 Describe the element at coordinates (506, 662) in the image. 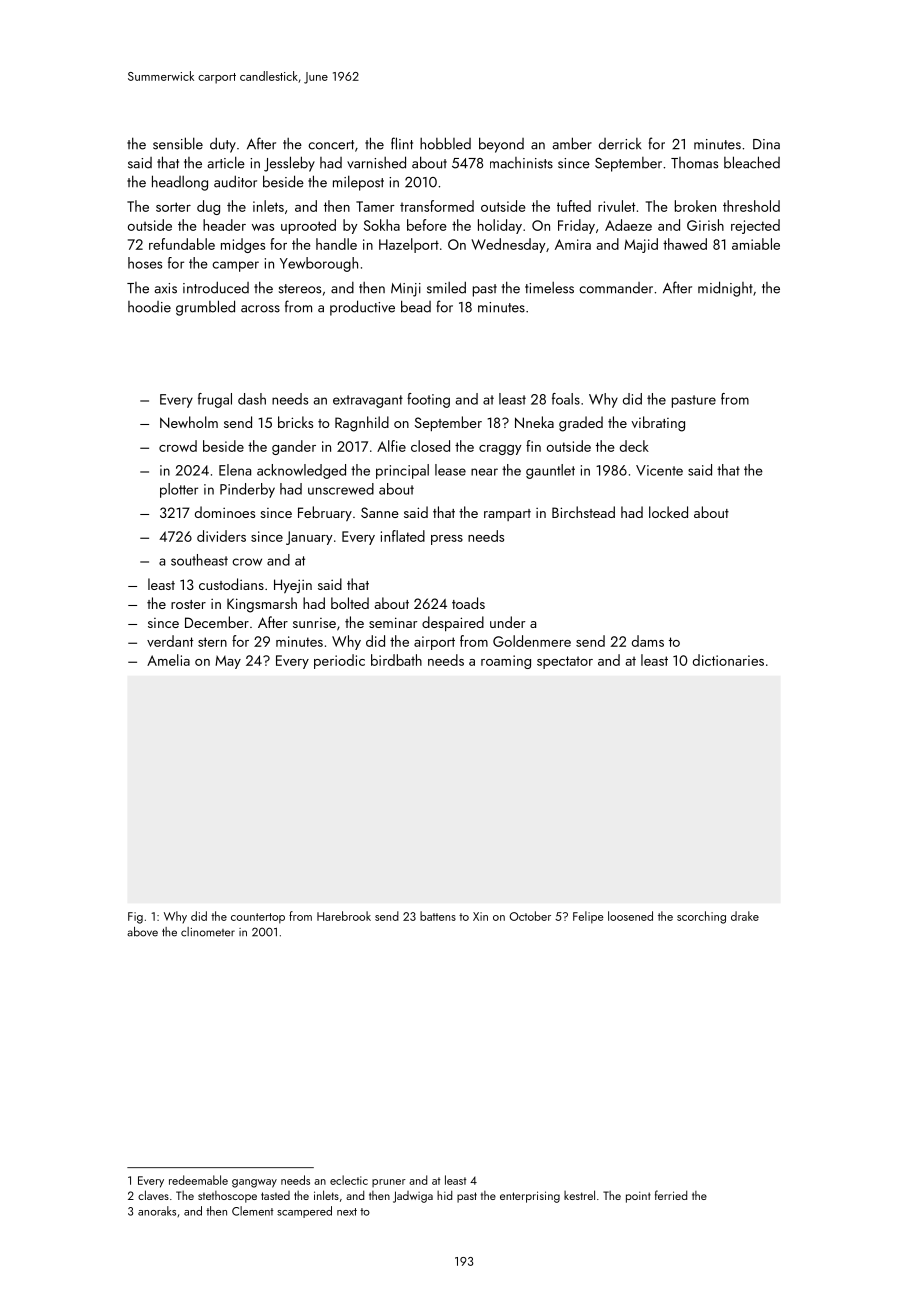

I see `roaming` at that location.
